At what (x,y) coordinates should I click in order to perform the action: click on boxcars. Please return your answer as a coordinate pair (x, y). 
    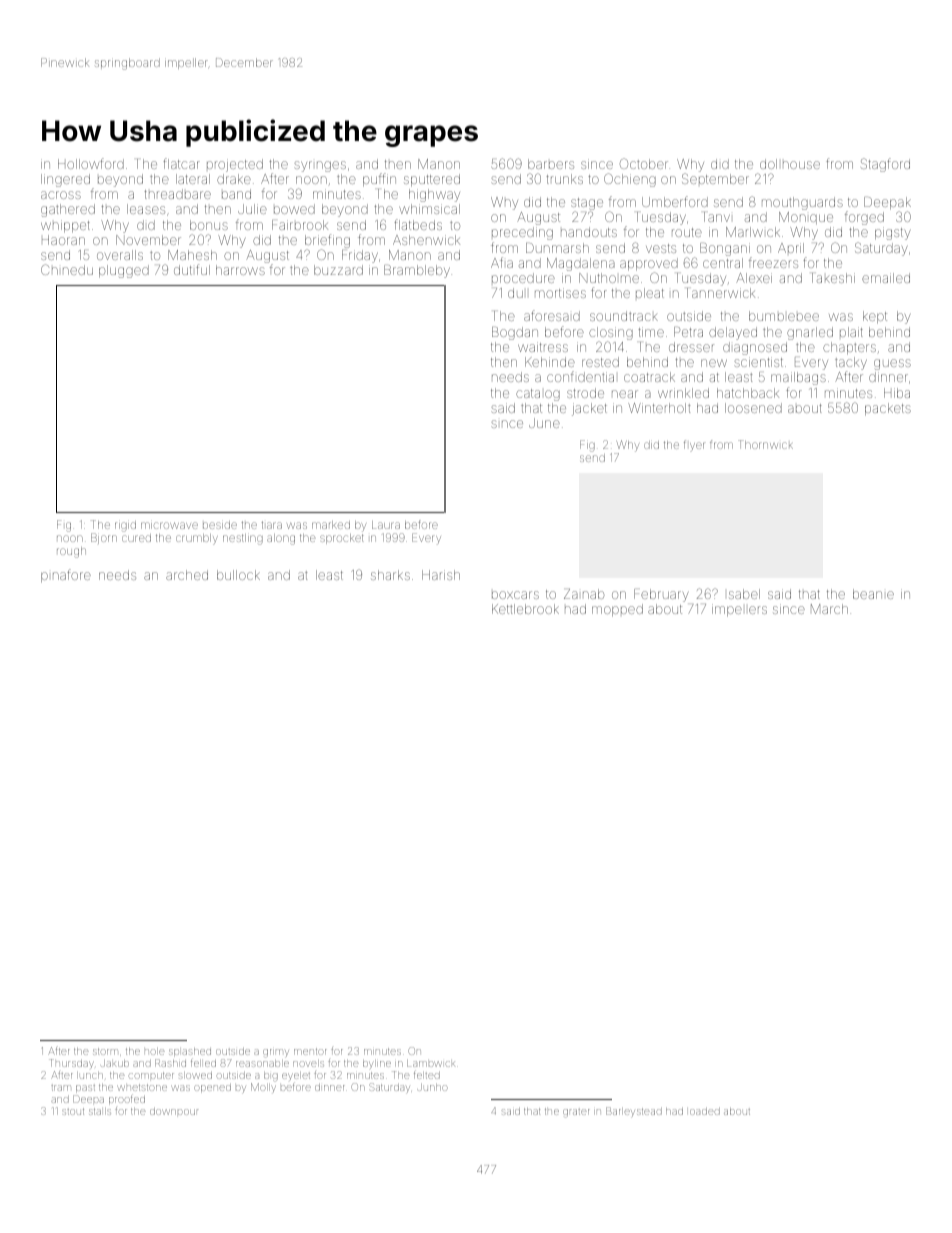
    Looking at the image, I should click on (515, 595).
